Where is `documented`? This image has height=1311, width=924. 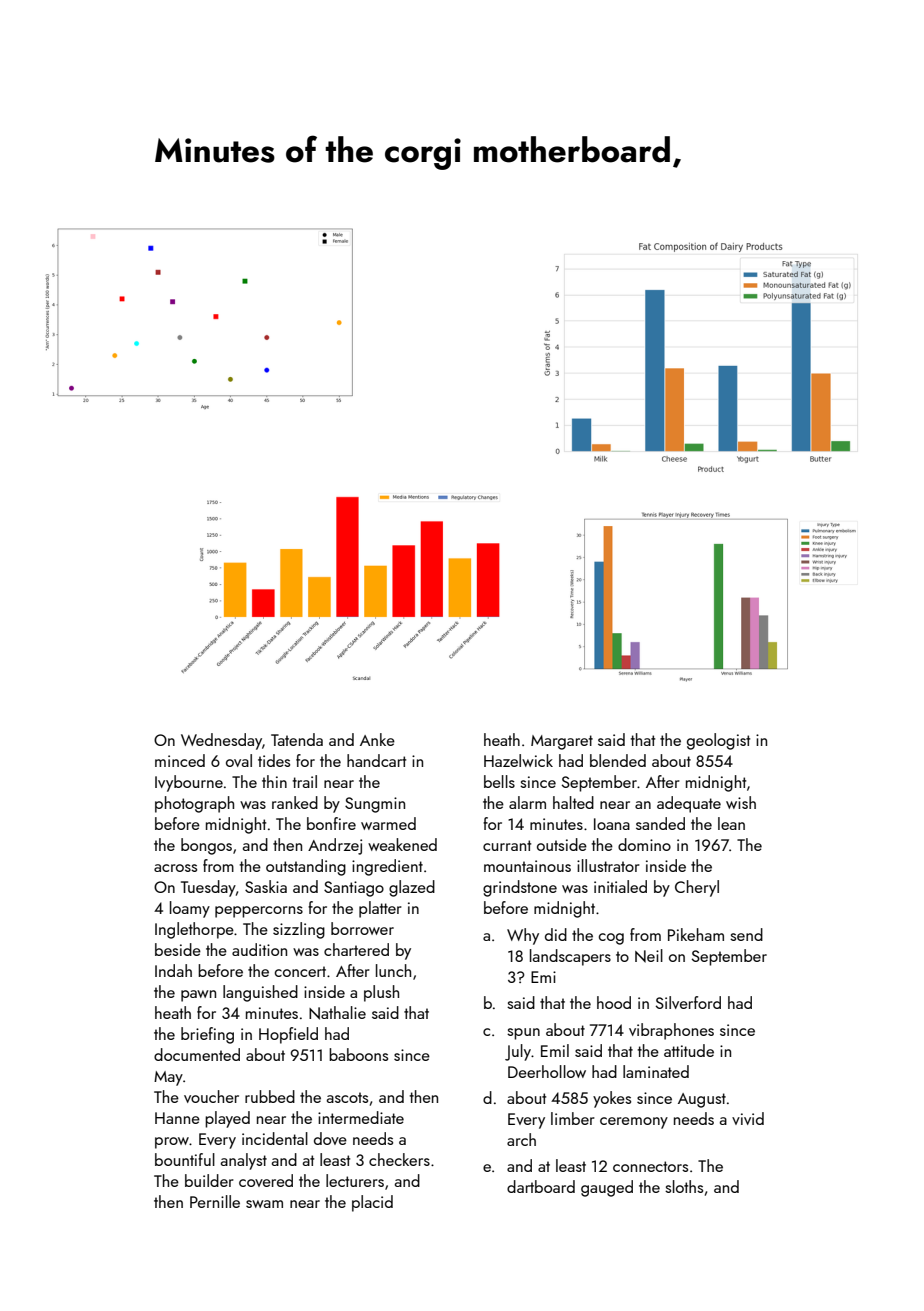 documented is located at coordinates (197, 1054).
